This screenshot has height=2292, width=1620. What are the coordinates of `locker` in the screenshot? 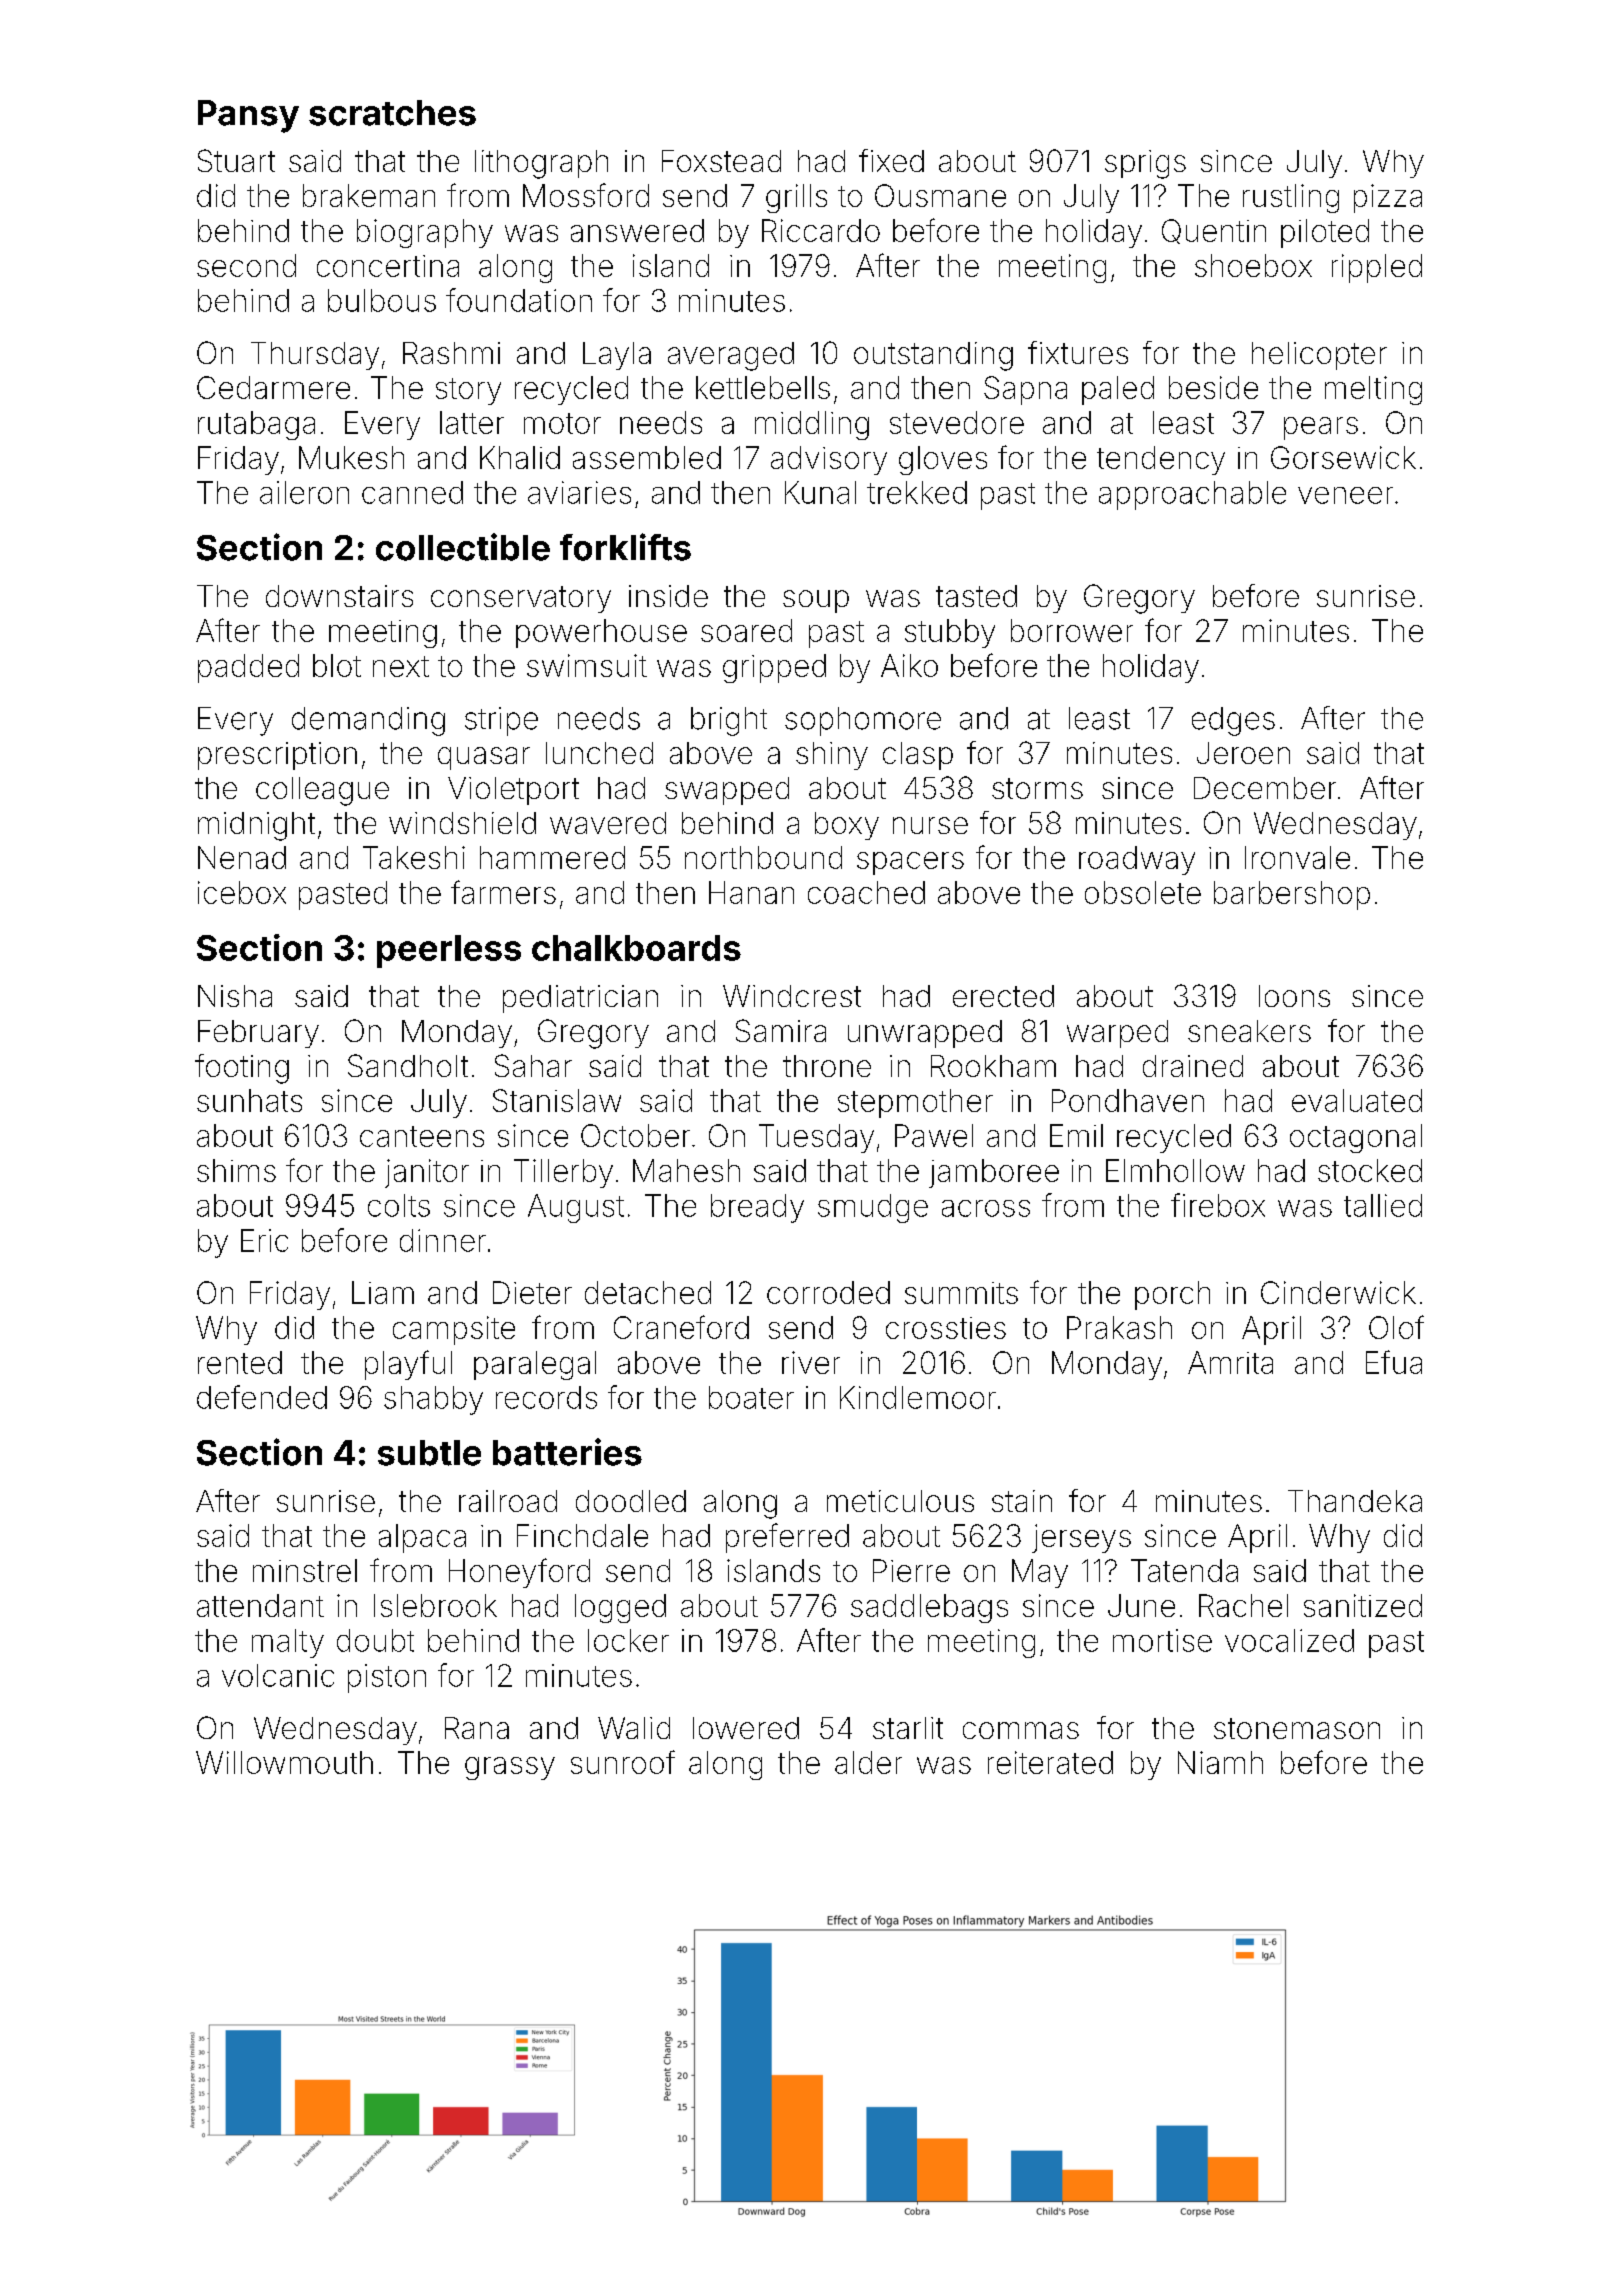 It's located at (628, 1640).
